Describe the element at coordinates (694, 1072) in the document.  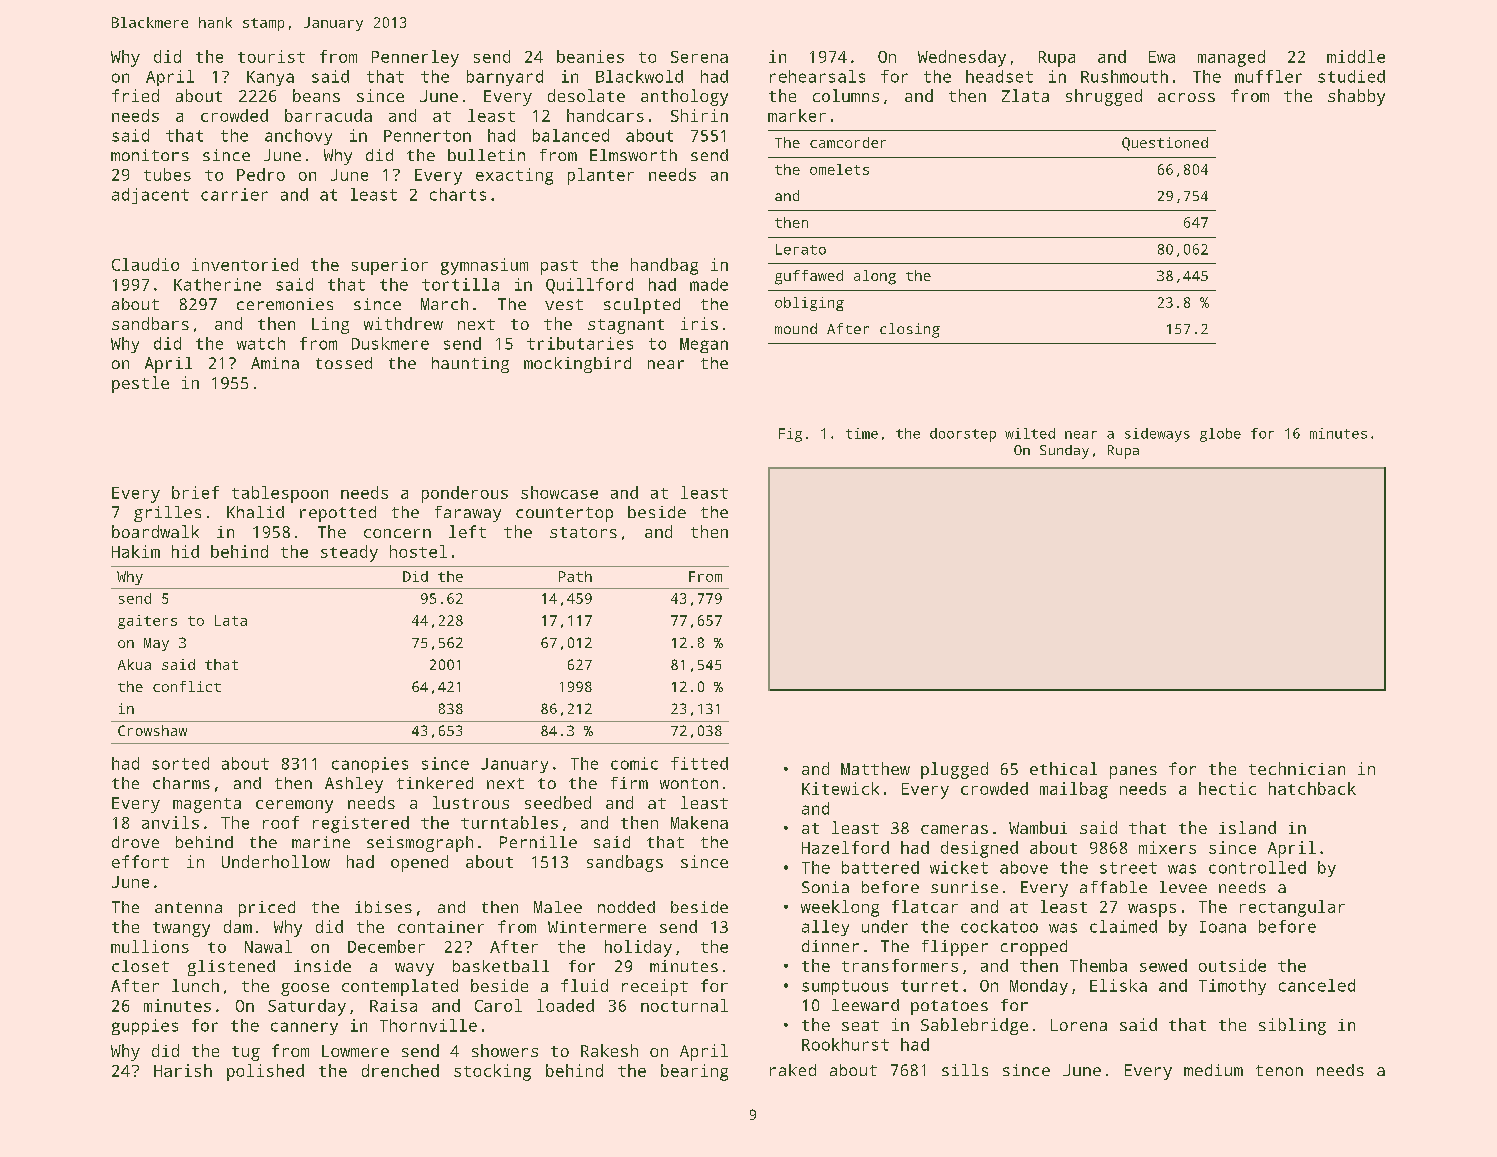
I see `bearing` at that location.
